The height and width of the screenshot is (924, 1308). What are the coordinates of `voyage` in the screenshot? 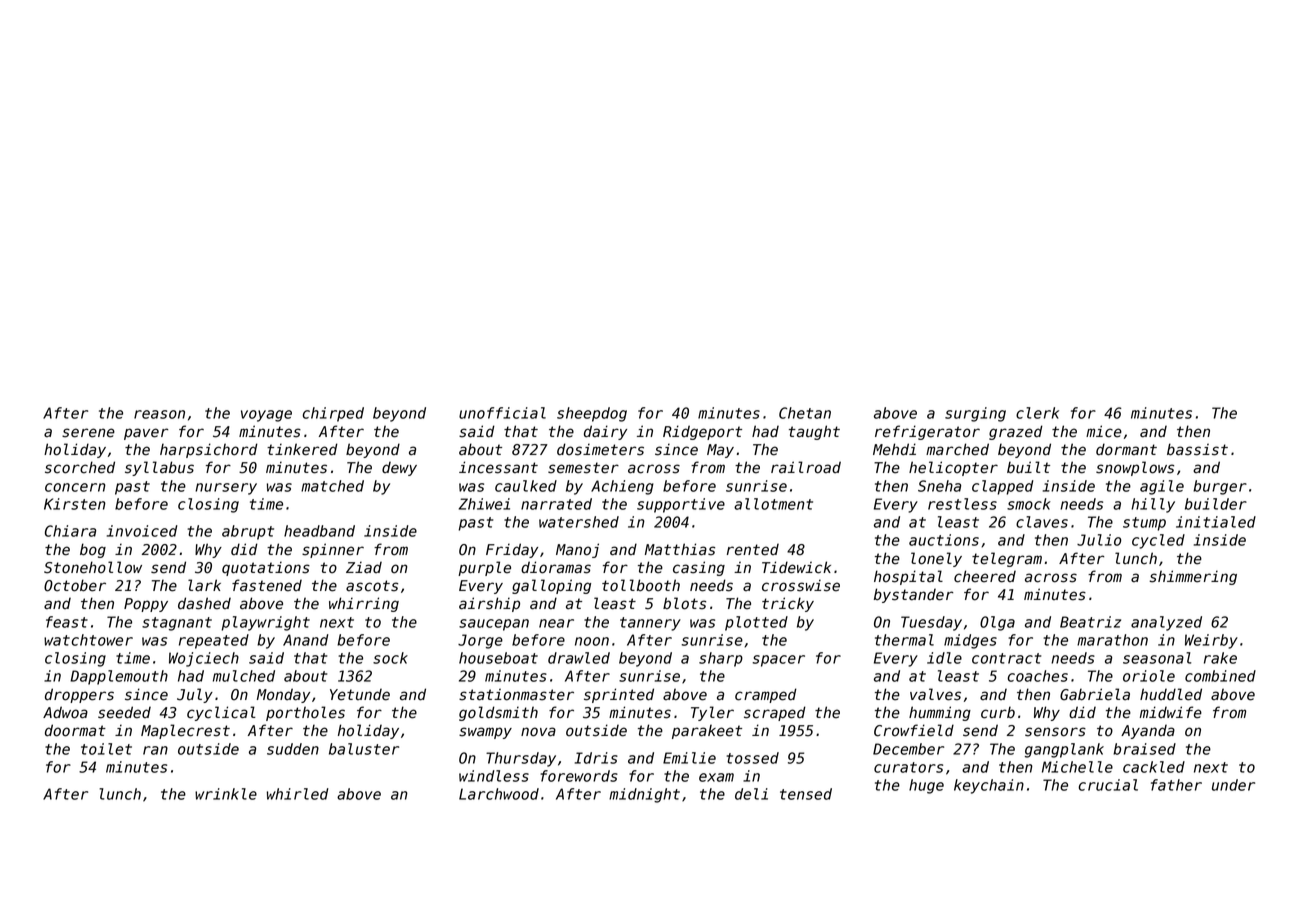 It's located at (266, 416).
